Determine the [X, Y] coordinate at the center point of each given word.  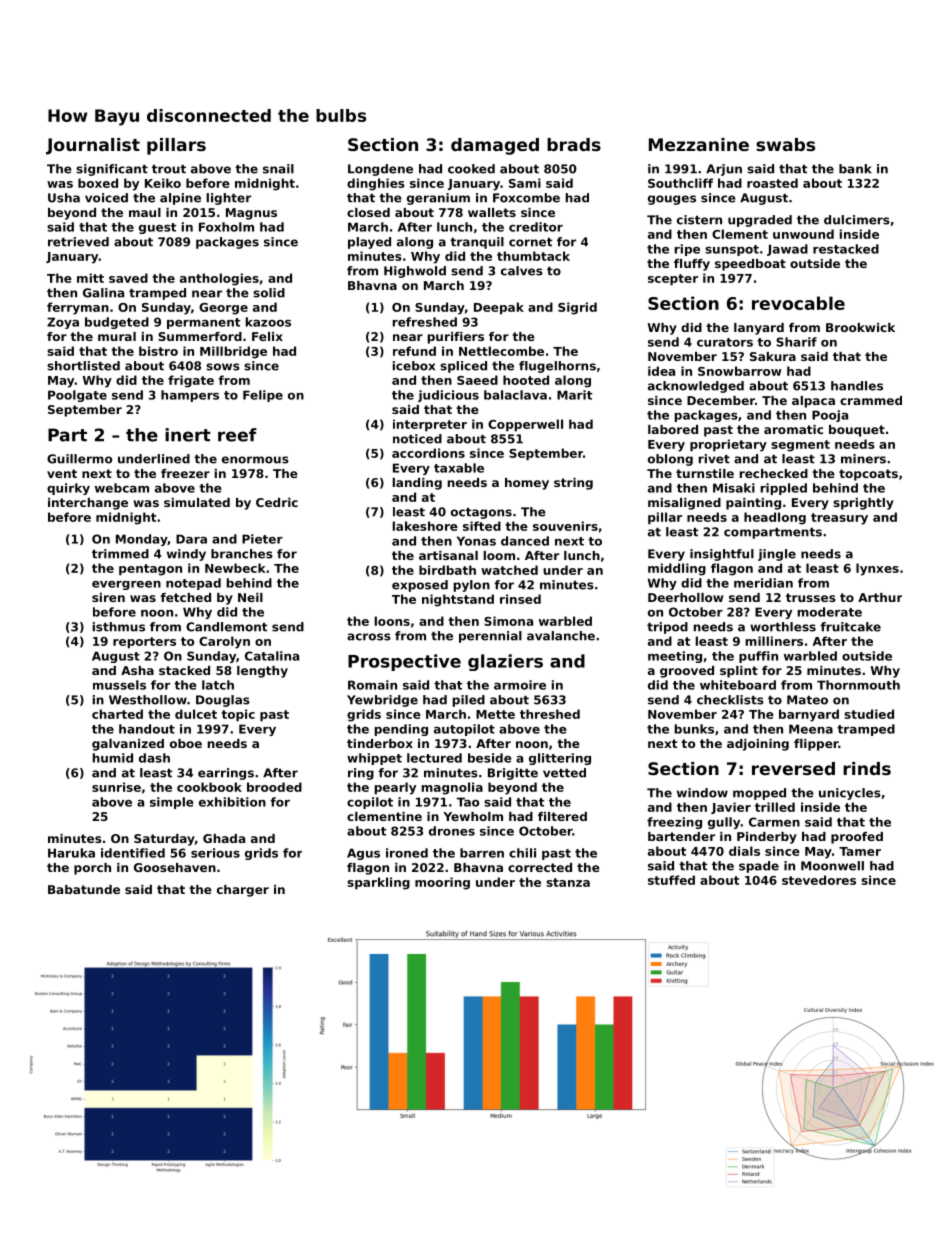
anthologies [219, 279]
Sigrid [577, 308]
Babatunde [84, 889]
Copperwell [525, 425]
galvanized [128, 745]
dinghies [376, 184]
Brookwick [860, 327]
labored [673, 429]
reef [237, 435]
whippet [374, 759]
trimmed [120, 554]
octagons [481, 513]
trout [169, 169]
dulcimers [857, 220]
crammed [871, 400]
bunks [694, 729]
